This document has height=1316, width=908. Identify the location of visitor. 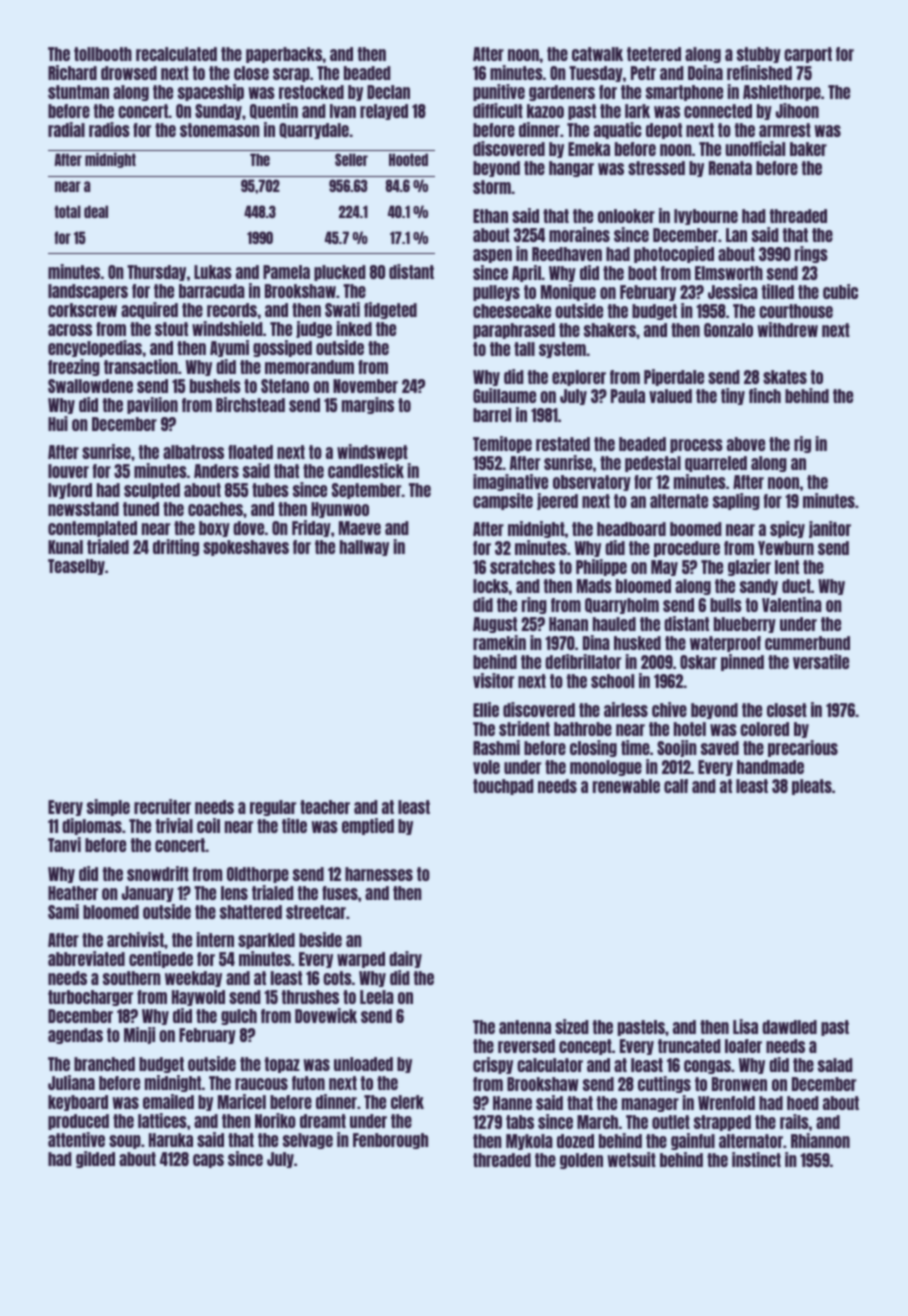
(493, 680).
